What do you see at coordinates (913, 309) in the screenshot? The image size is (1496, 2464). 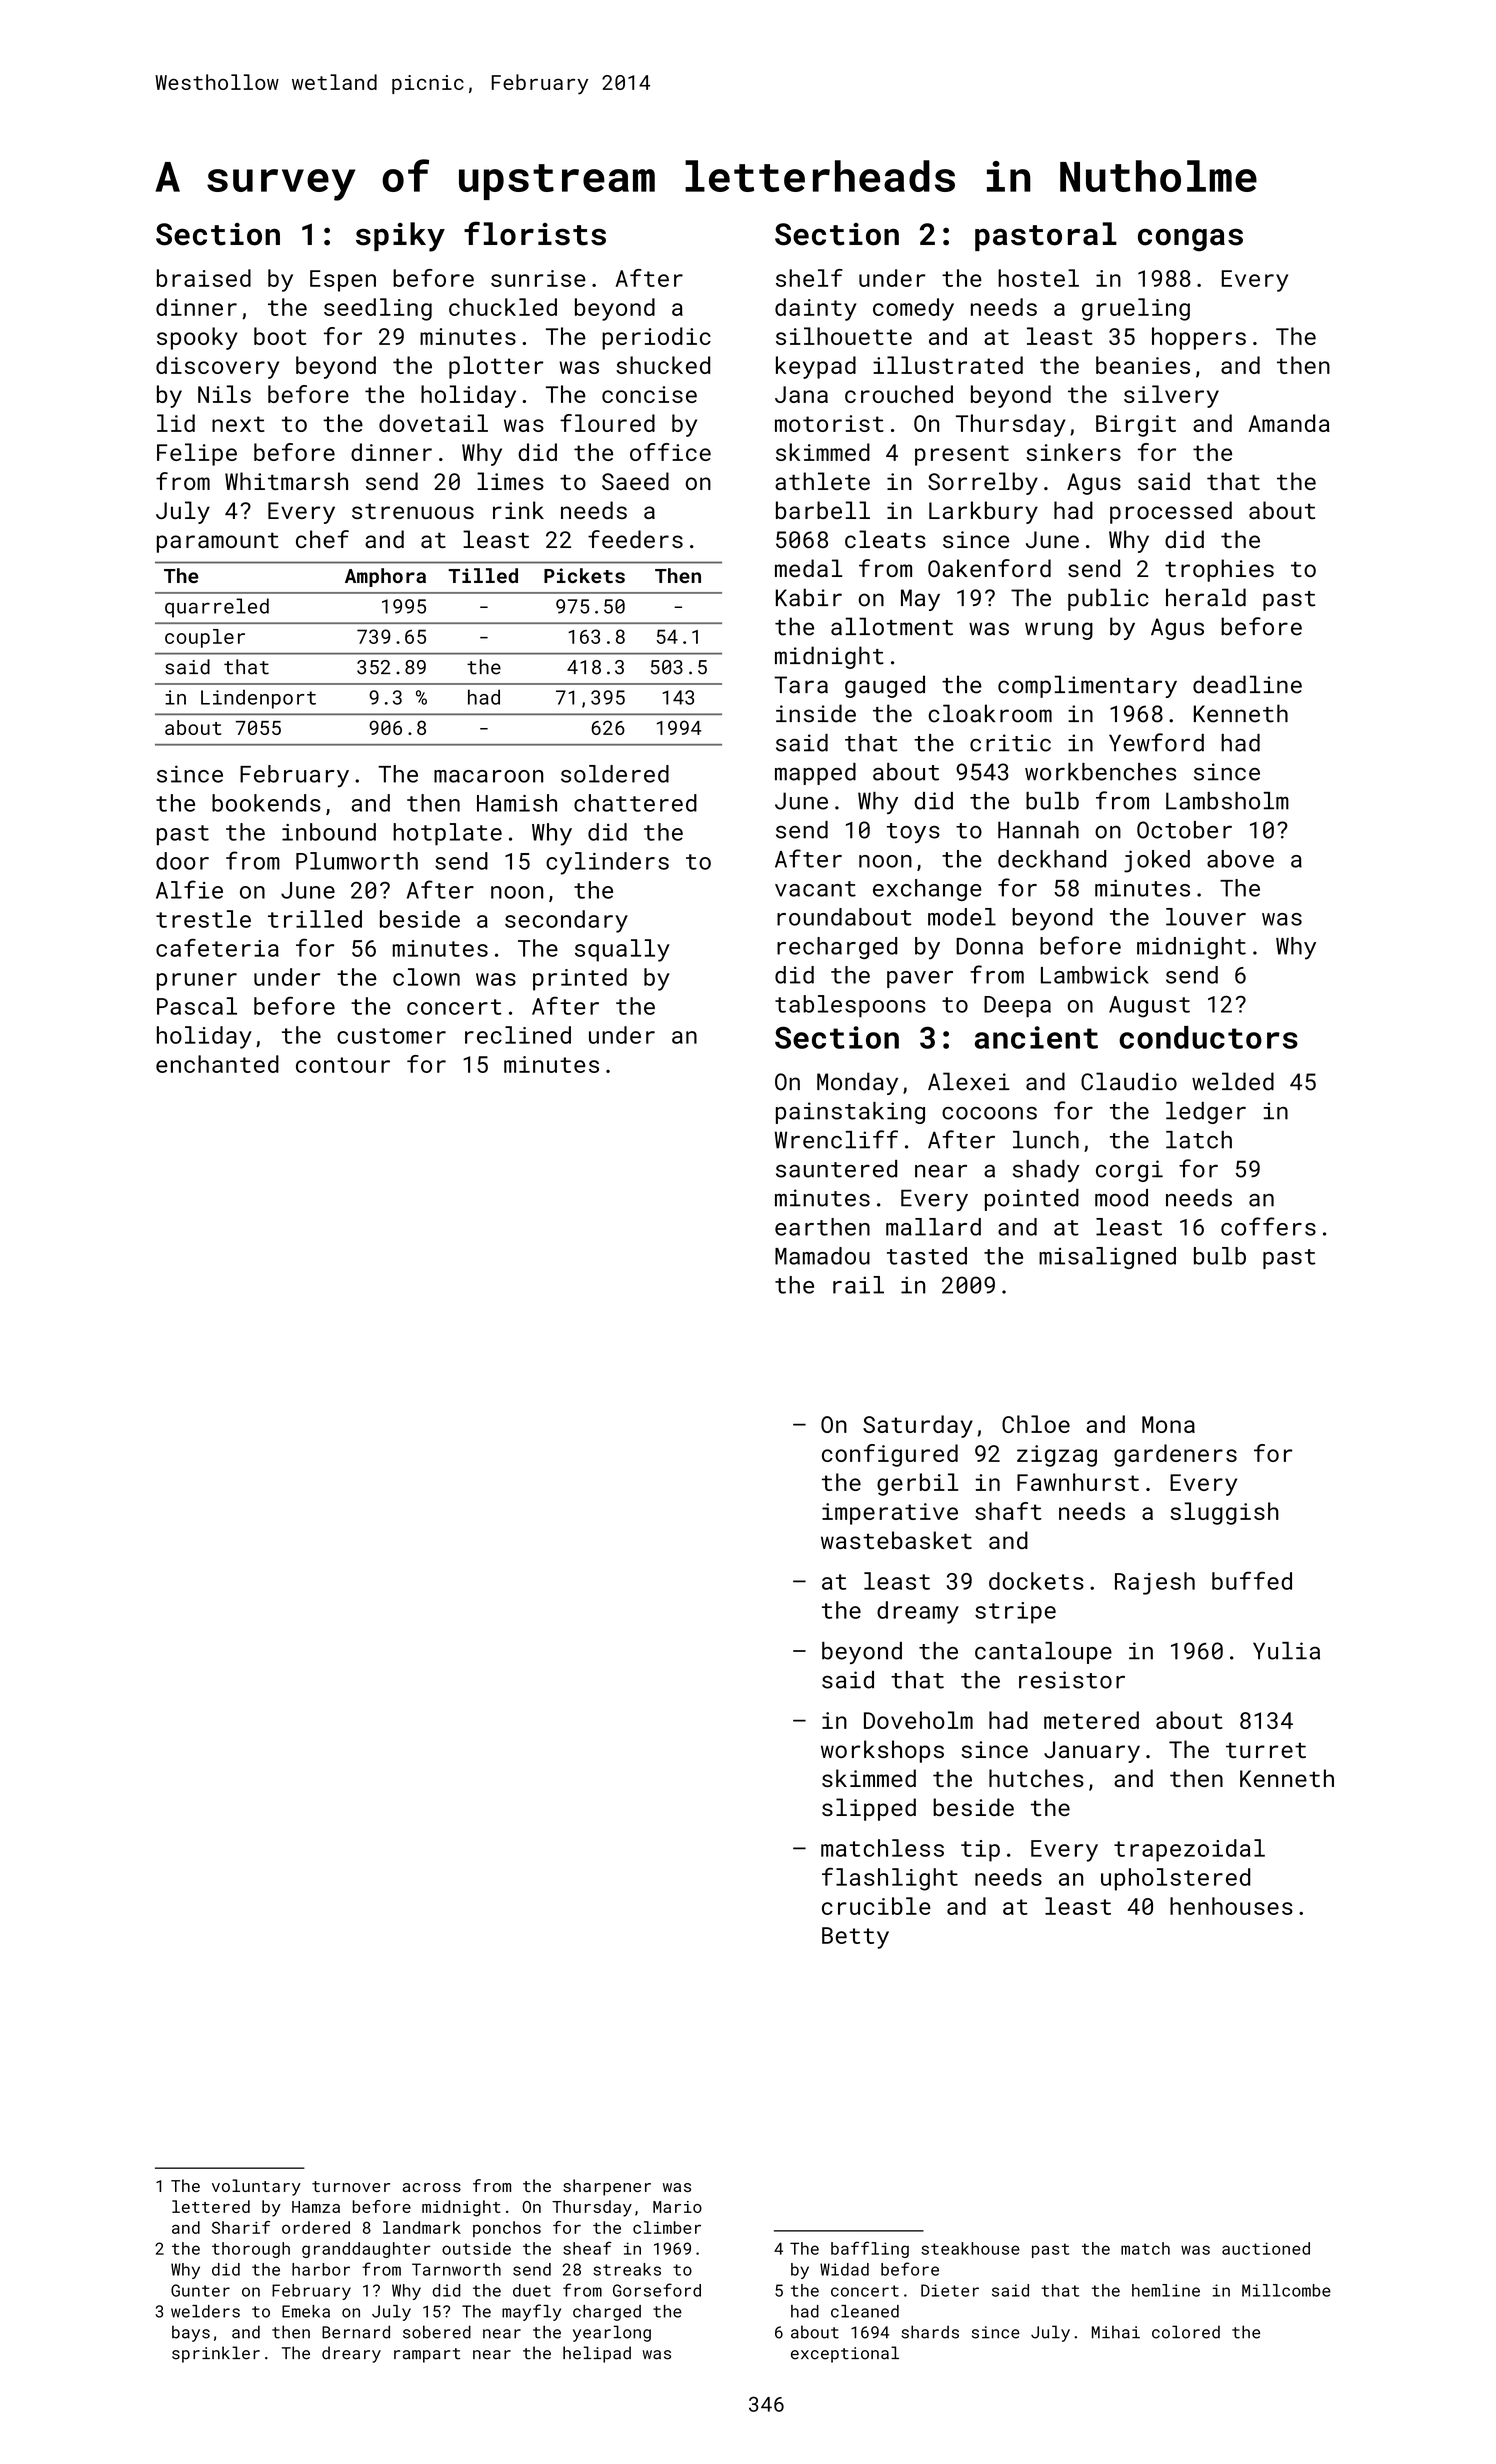 I see `comedy` at bounding box center [913, 309].
